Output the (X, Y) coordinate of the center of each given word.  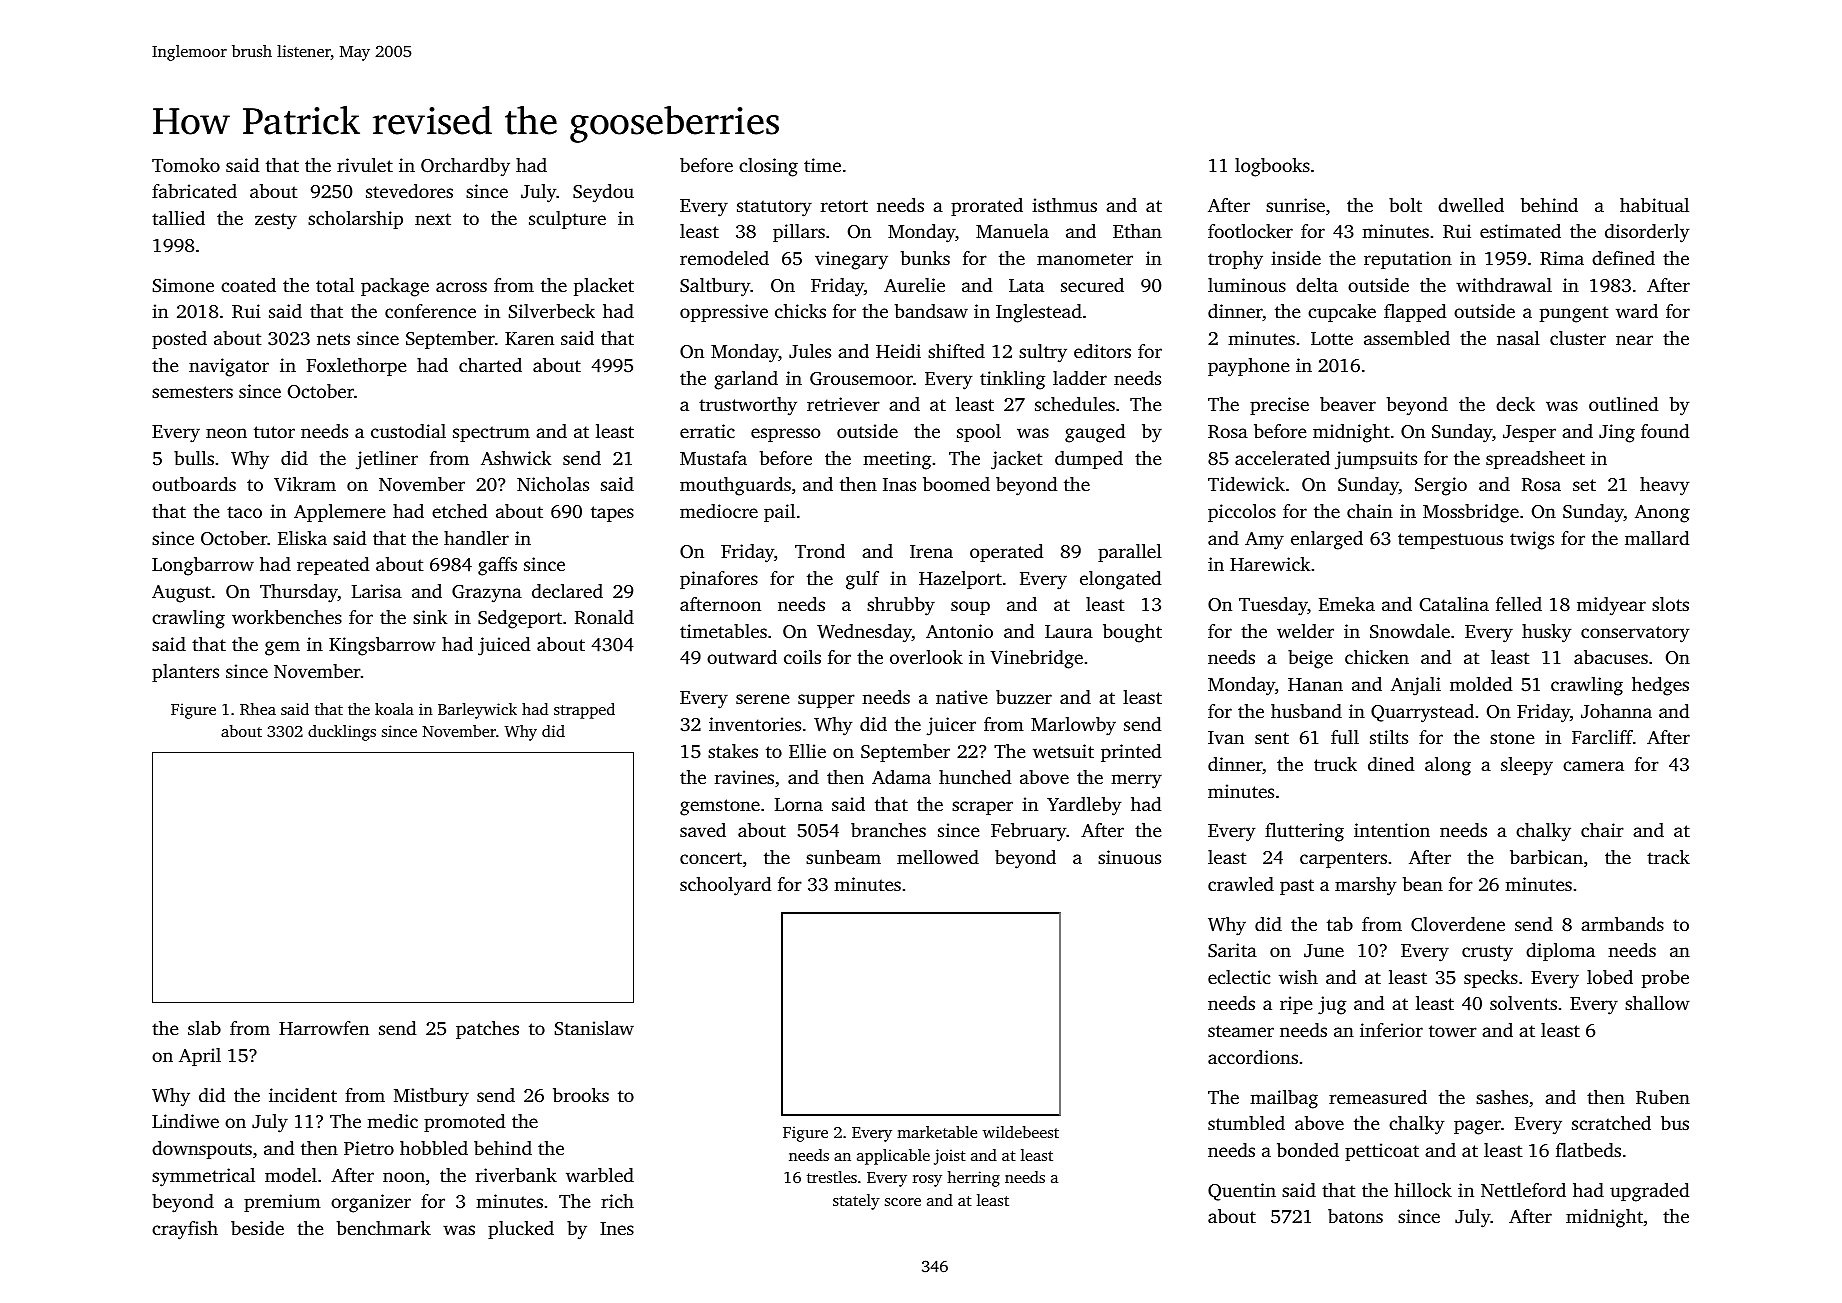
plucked (521, 1230)
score (903, 1202)
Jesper (1529, 433)
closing (768, 167)
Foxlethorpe (356, 367)
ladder (1080, 378)
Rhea (258, 709)
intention (1392, 830)
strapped (584, 711)
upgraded (1649, 1192)
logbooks (1272, 167)
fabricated (194, 191)
